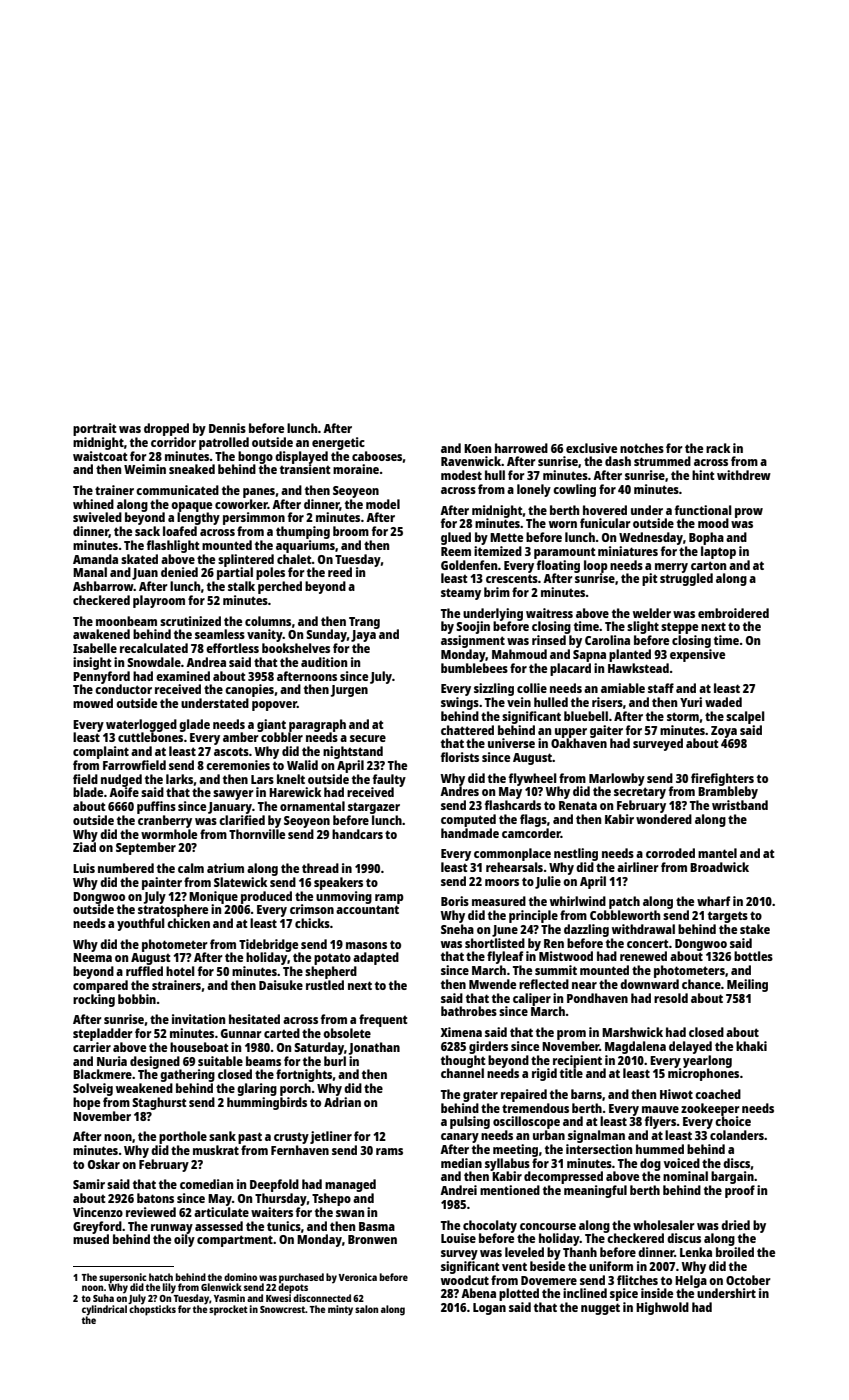 This screenshot has width=849, height=1400. What do you see at coordinates (192, 469) in the screenshot?
I see `sneaked` at bounding box center [192, 469].
